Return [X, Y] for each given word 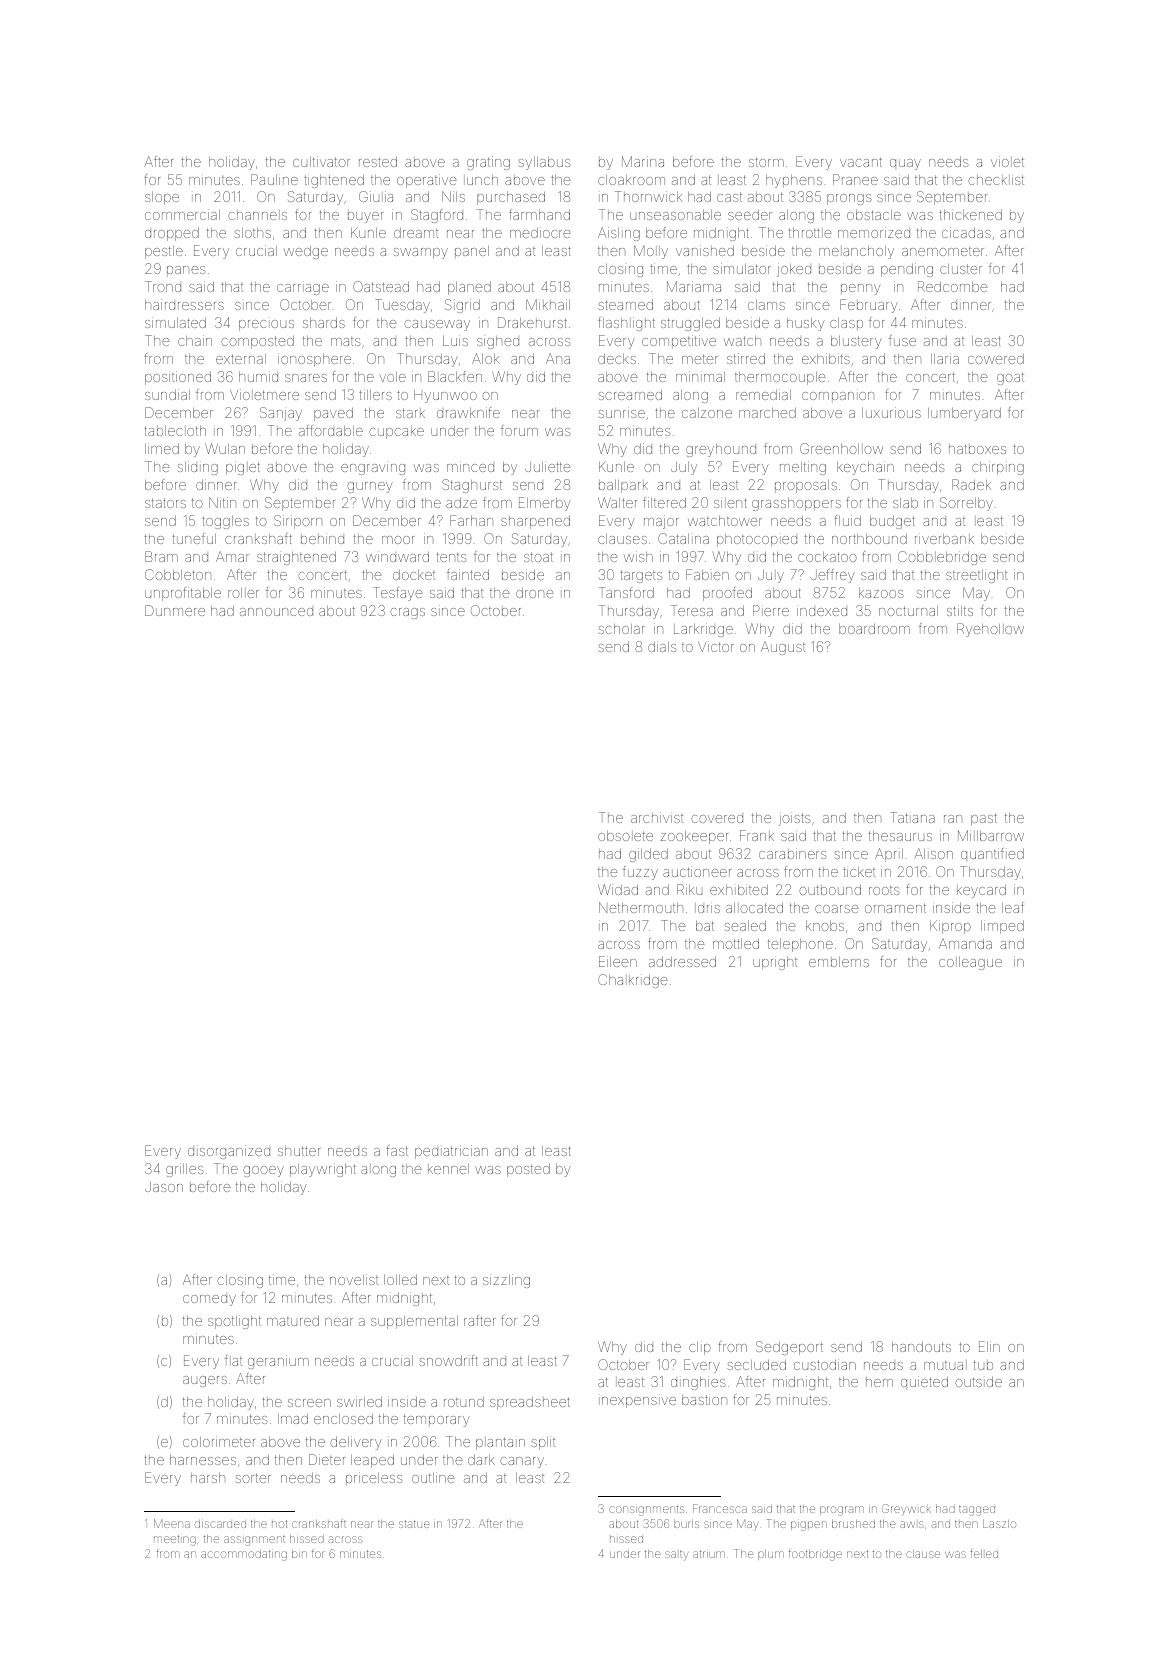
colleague [970, 963]
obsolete [625, 836]
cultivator [321, 161]
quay [905, 164]
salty [676, 1556]
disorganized [229, 1152]
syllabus [544, 163]
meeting [175, 1540]
